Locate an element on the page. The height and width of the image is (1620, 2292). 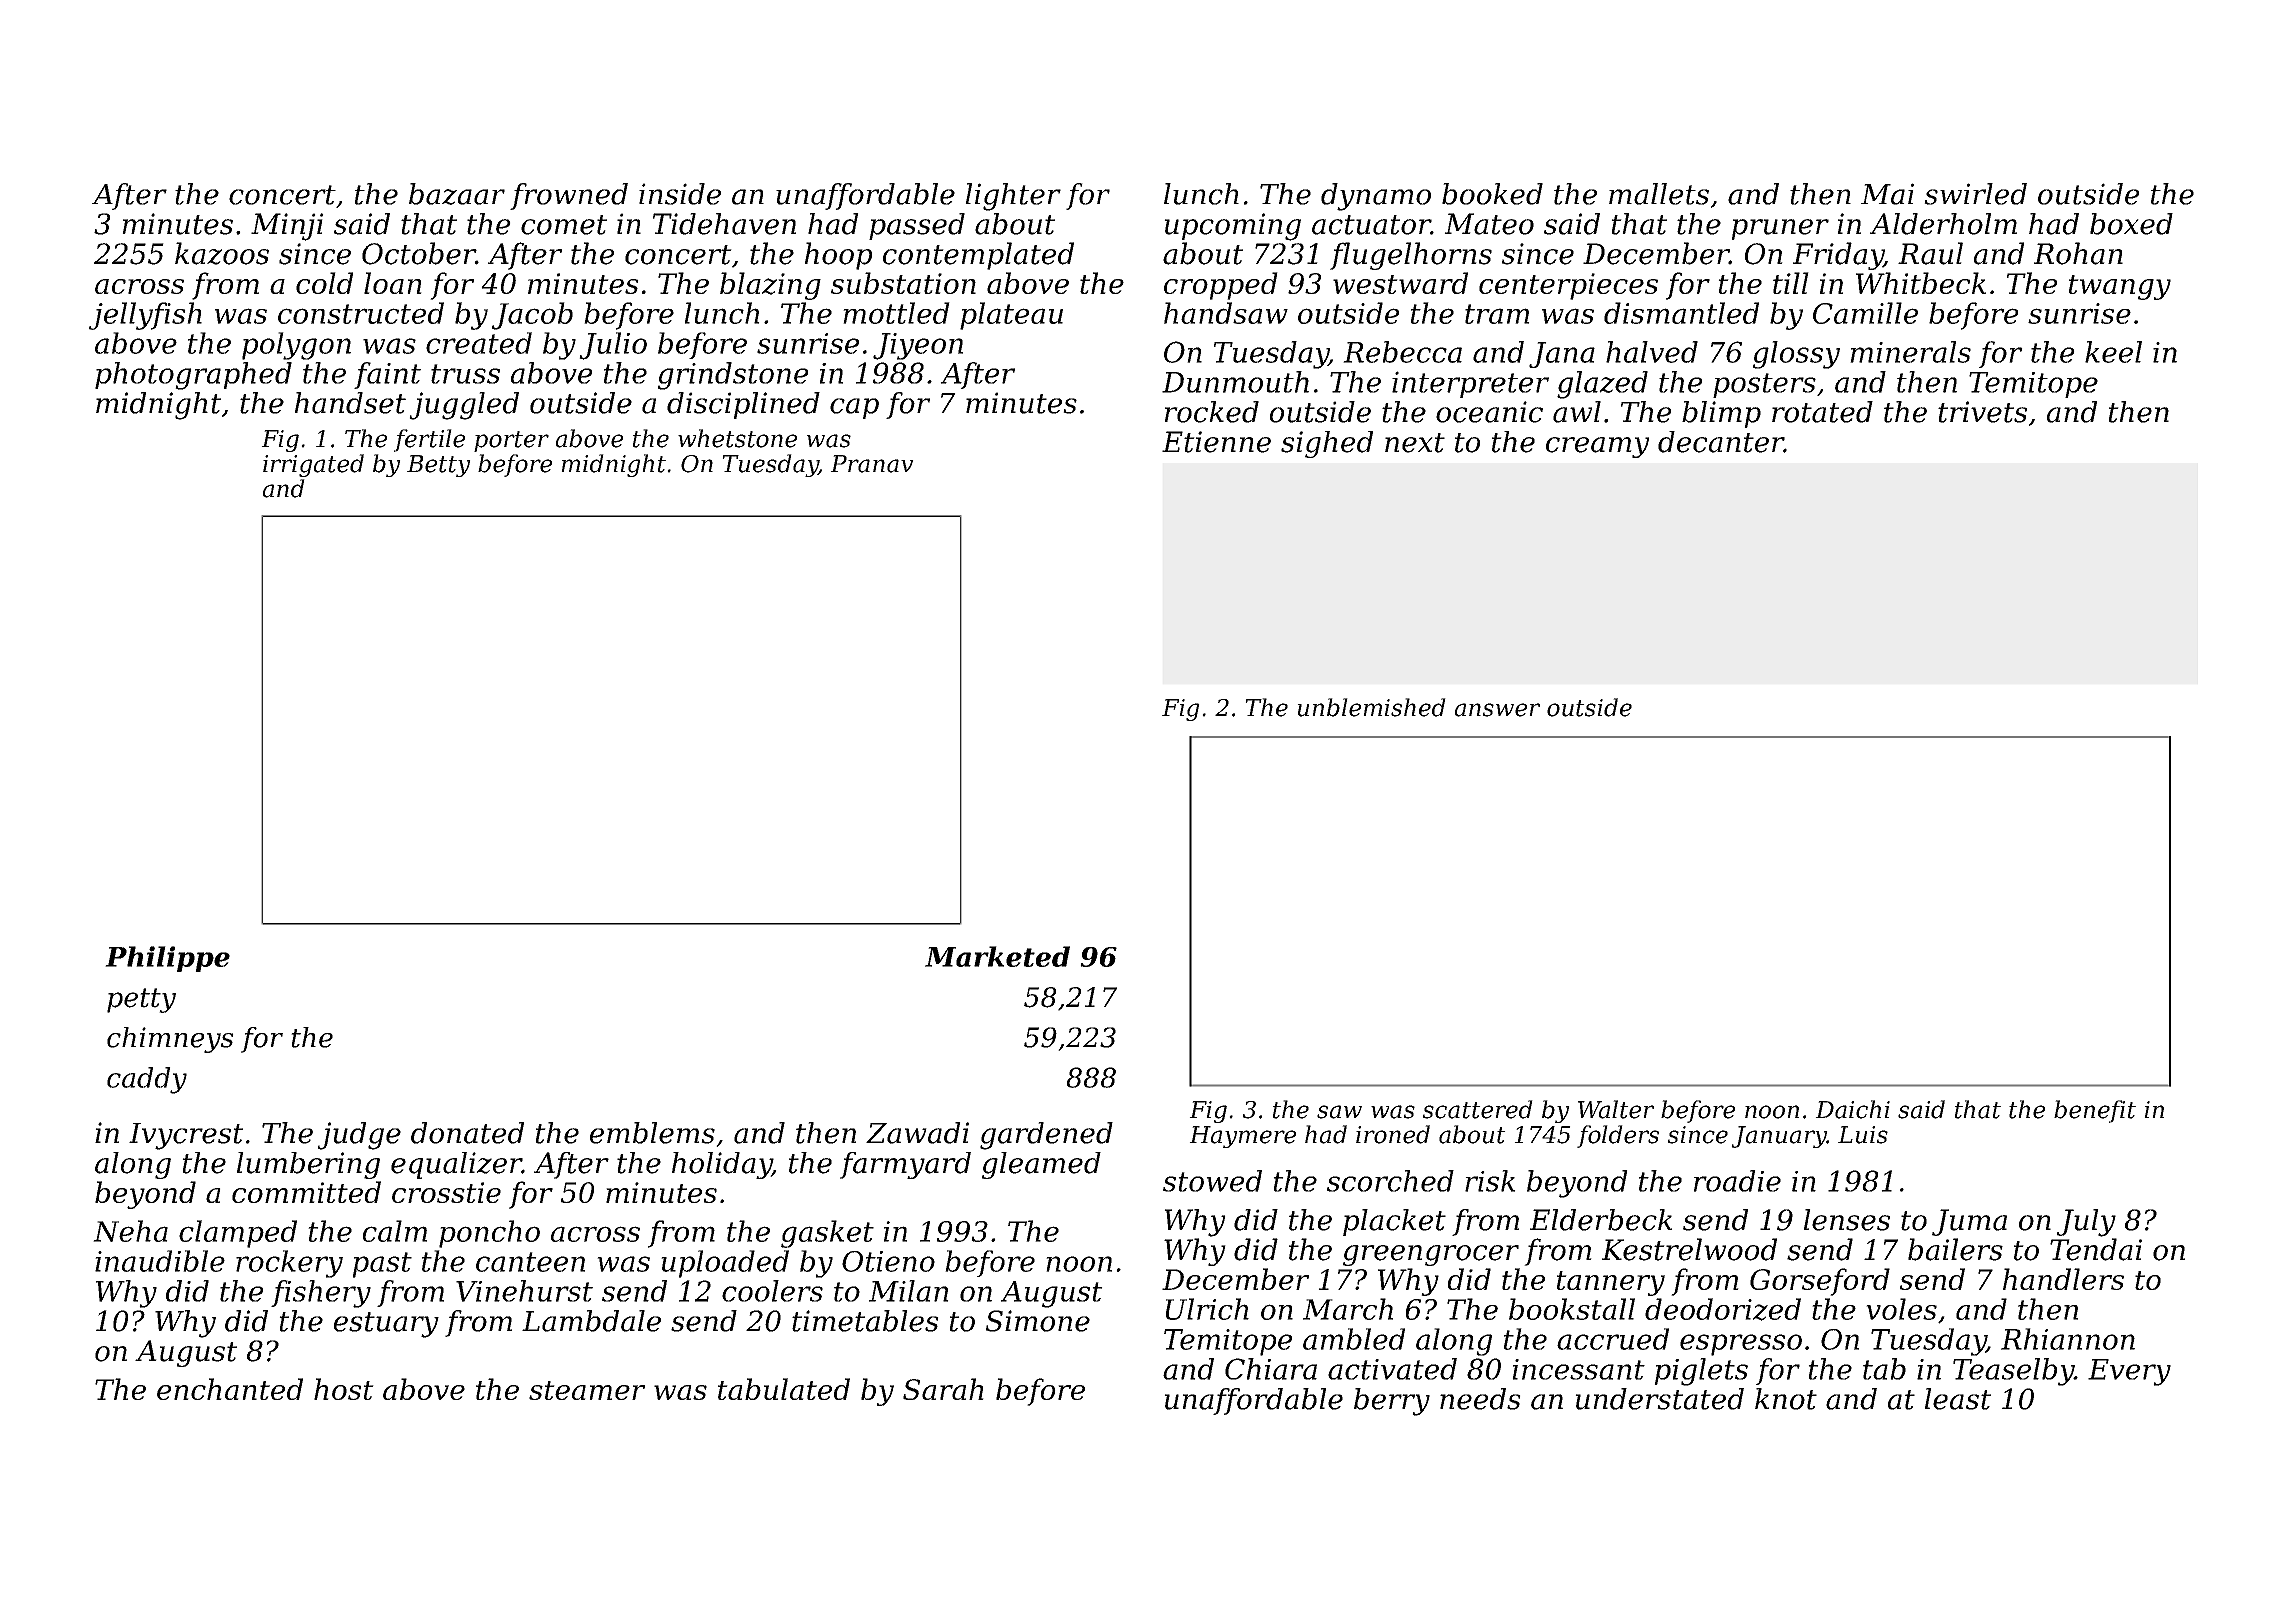
Ivycrest is located at coordinates (186, 1136).
